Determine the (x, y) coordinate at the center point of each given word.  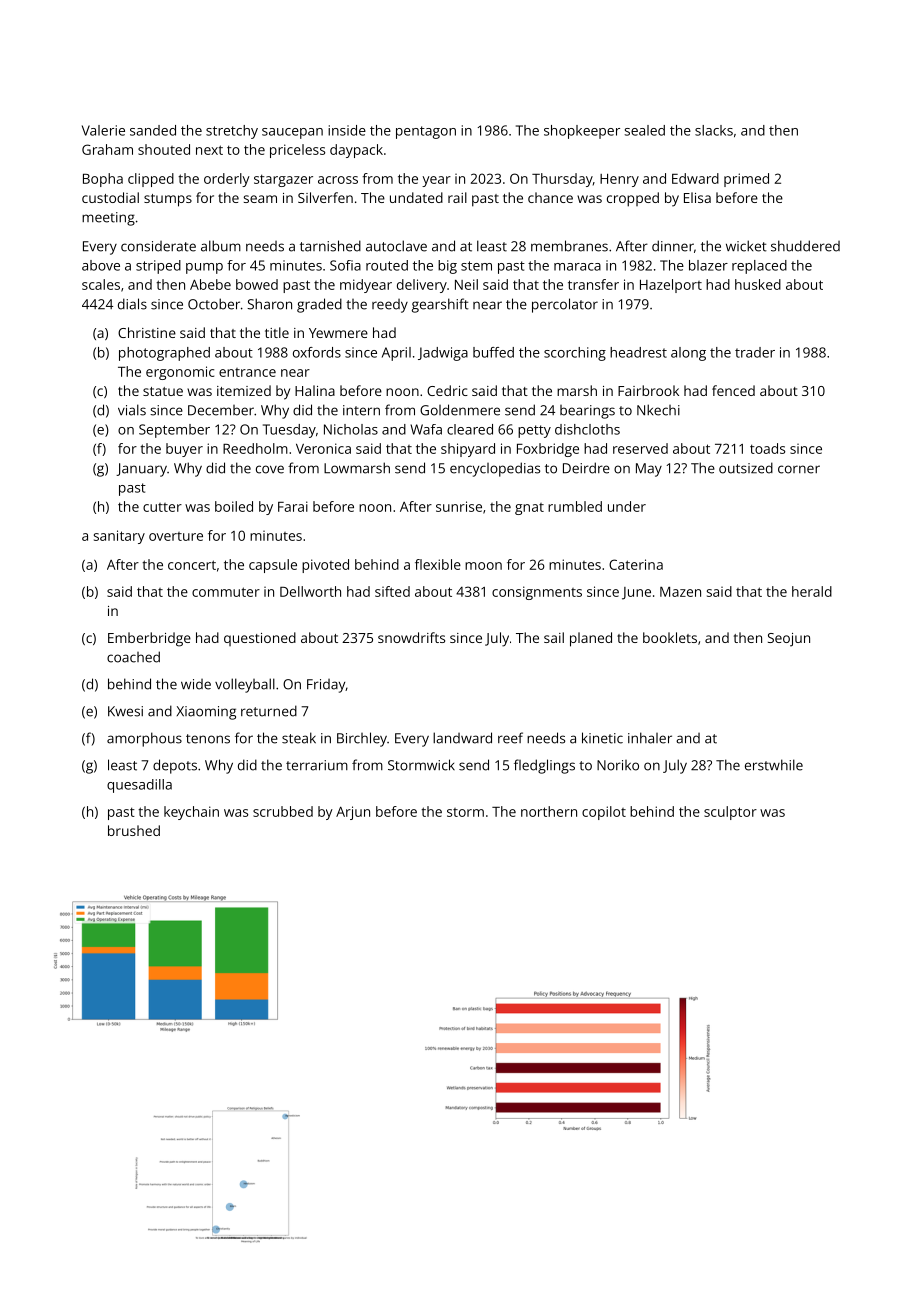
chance (550, 197)
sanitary (119, 537)
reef (510, 738)
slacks (714, 130)
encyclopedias (495, 469)
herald (812, 591)
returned (269, 711)
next (209, 150)
